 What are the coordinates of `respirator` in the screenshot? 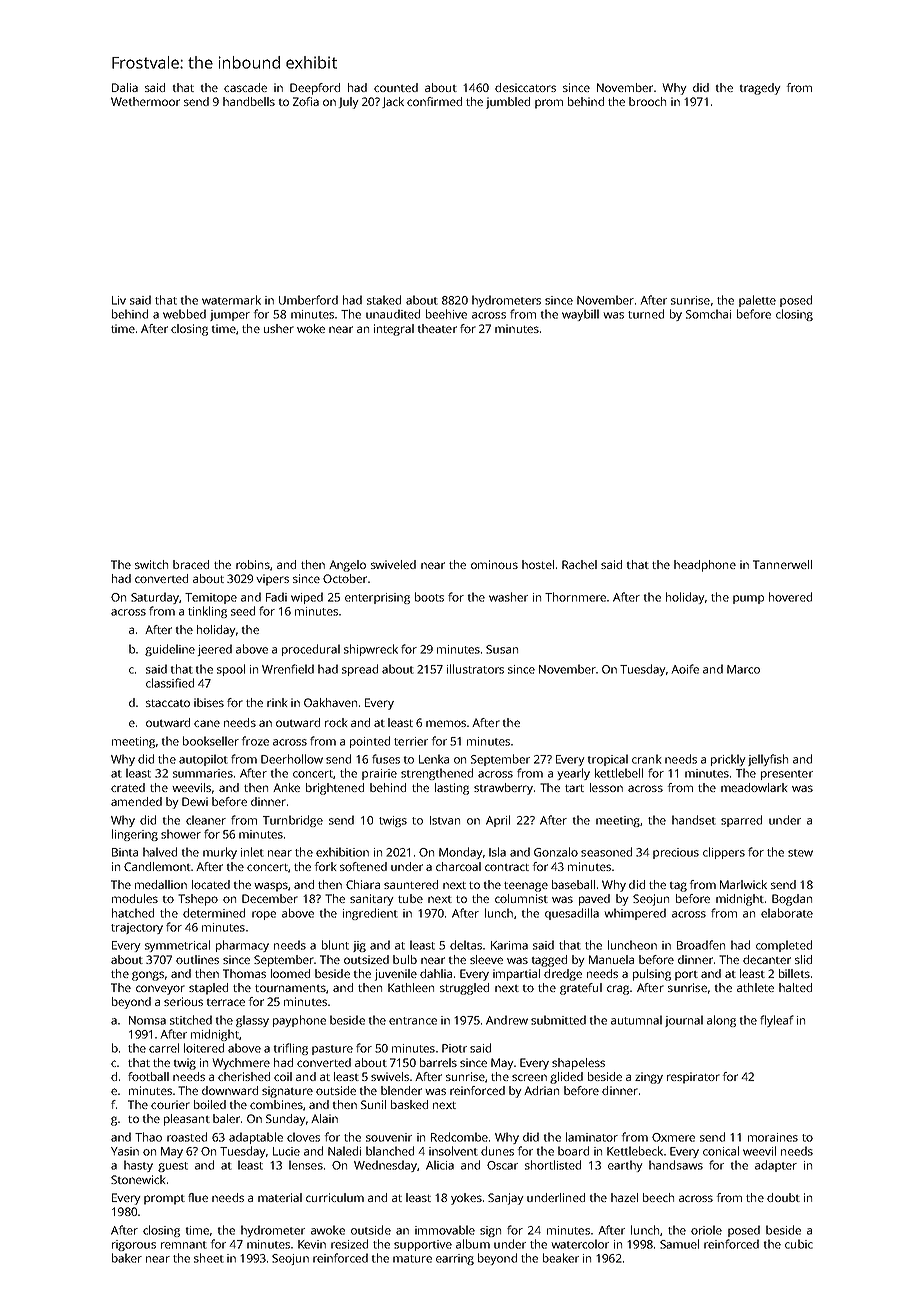 It's located at (693, 1078).
